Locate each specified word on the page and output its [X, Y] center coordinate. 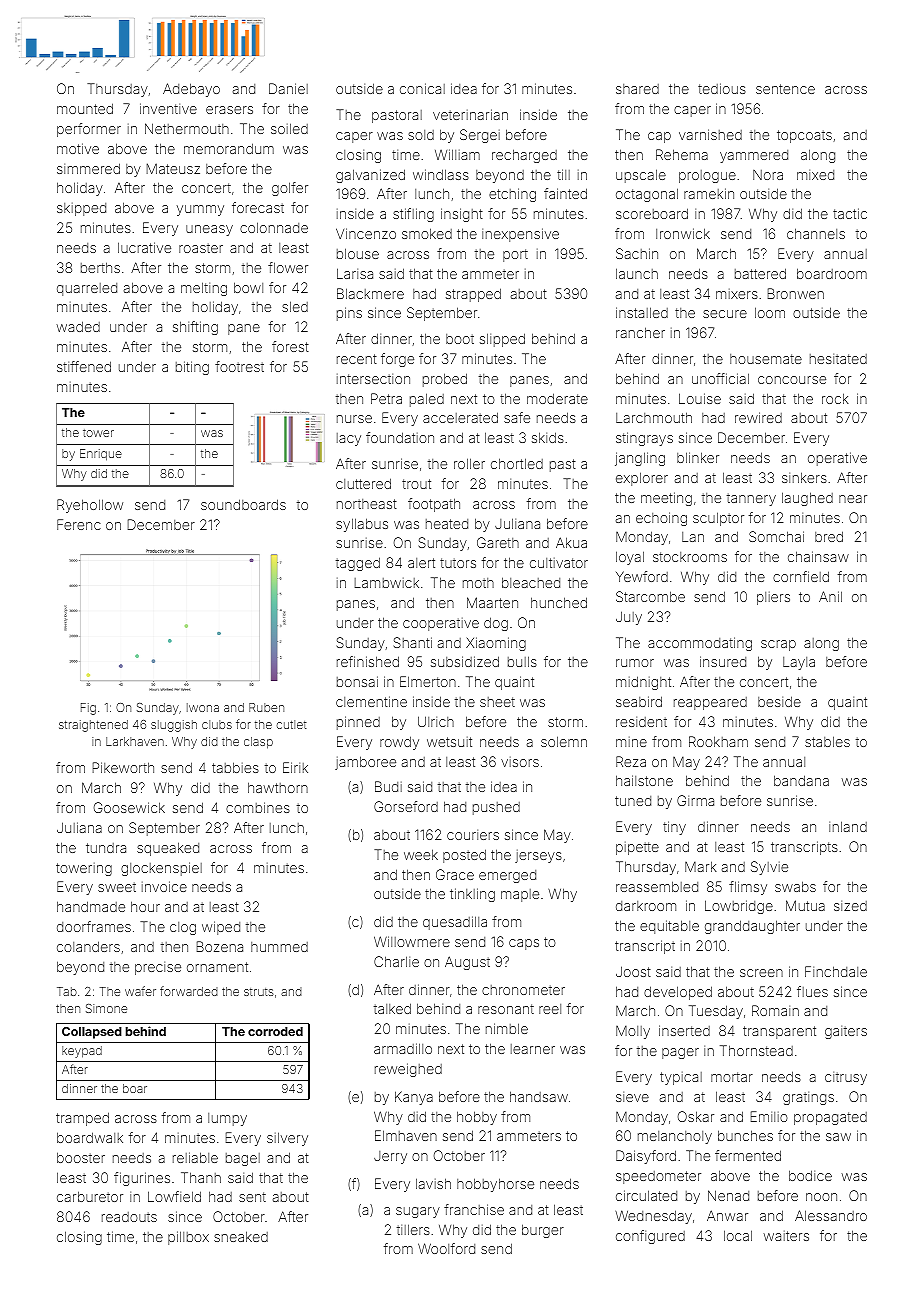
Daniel [288, 88]
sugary [418, 1212]
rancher [640, 332]
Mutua [805, 905]
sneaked [241, 1236]
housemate [766, 359]
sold [421, 135]
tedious [722, 88]
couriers [473, 835]
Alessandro [831, 1215]
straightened [93, 726]
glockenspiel [161, 869]
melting [204, 289]
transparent [779, 1032]
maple [520, 895]
